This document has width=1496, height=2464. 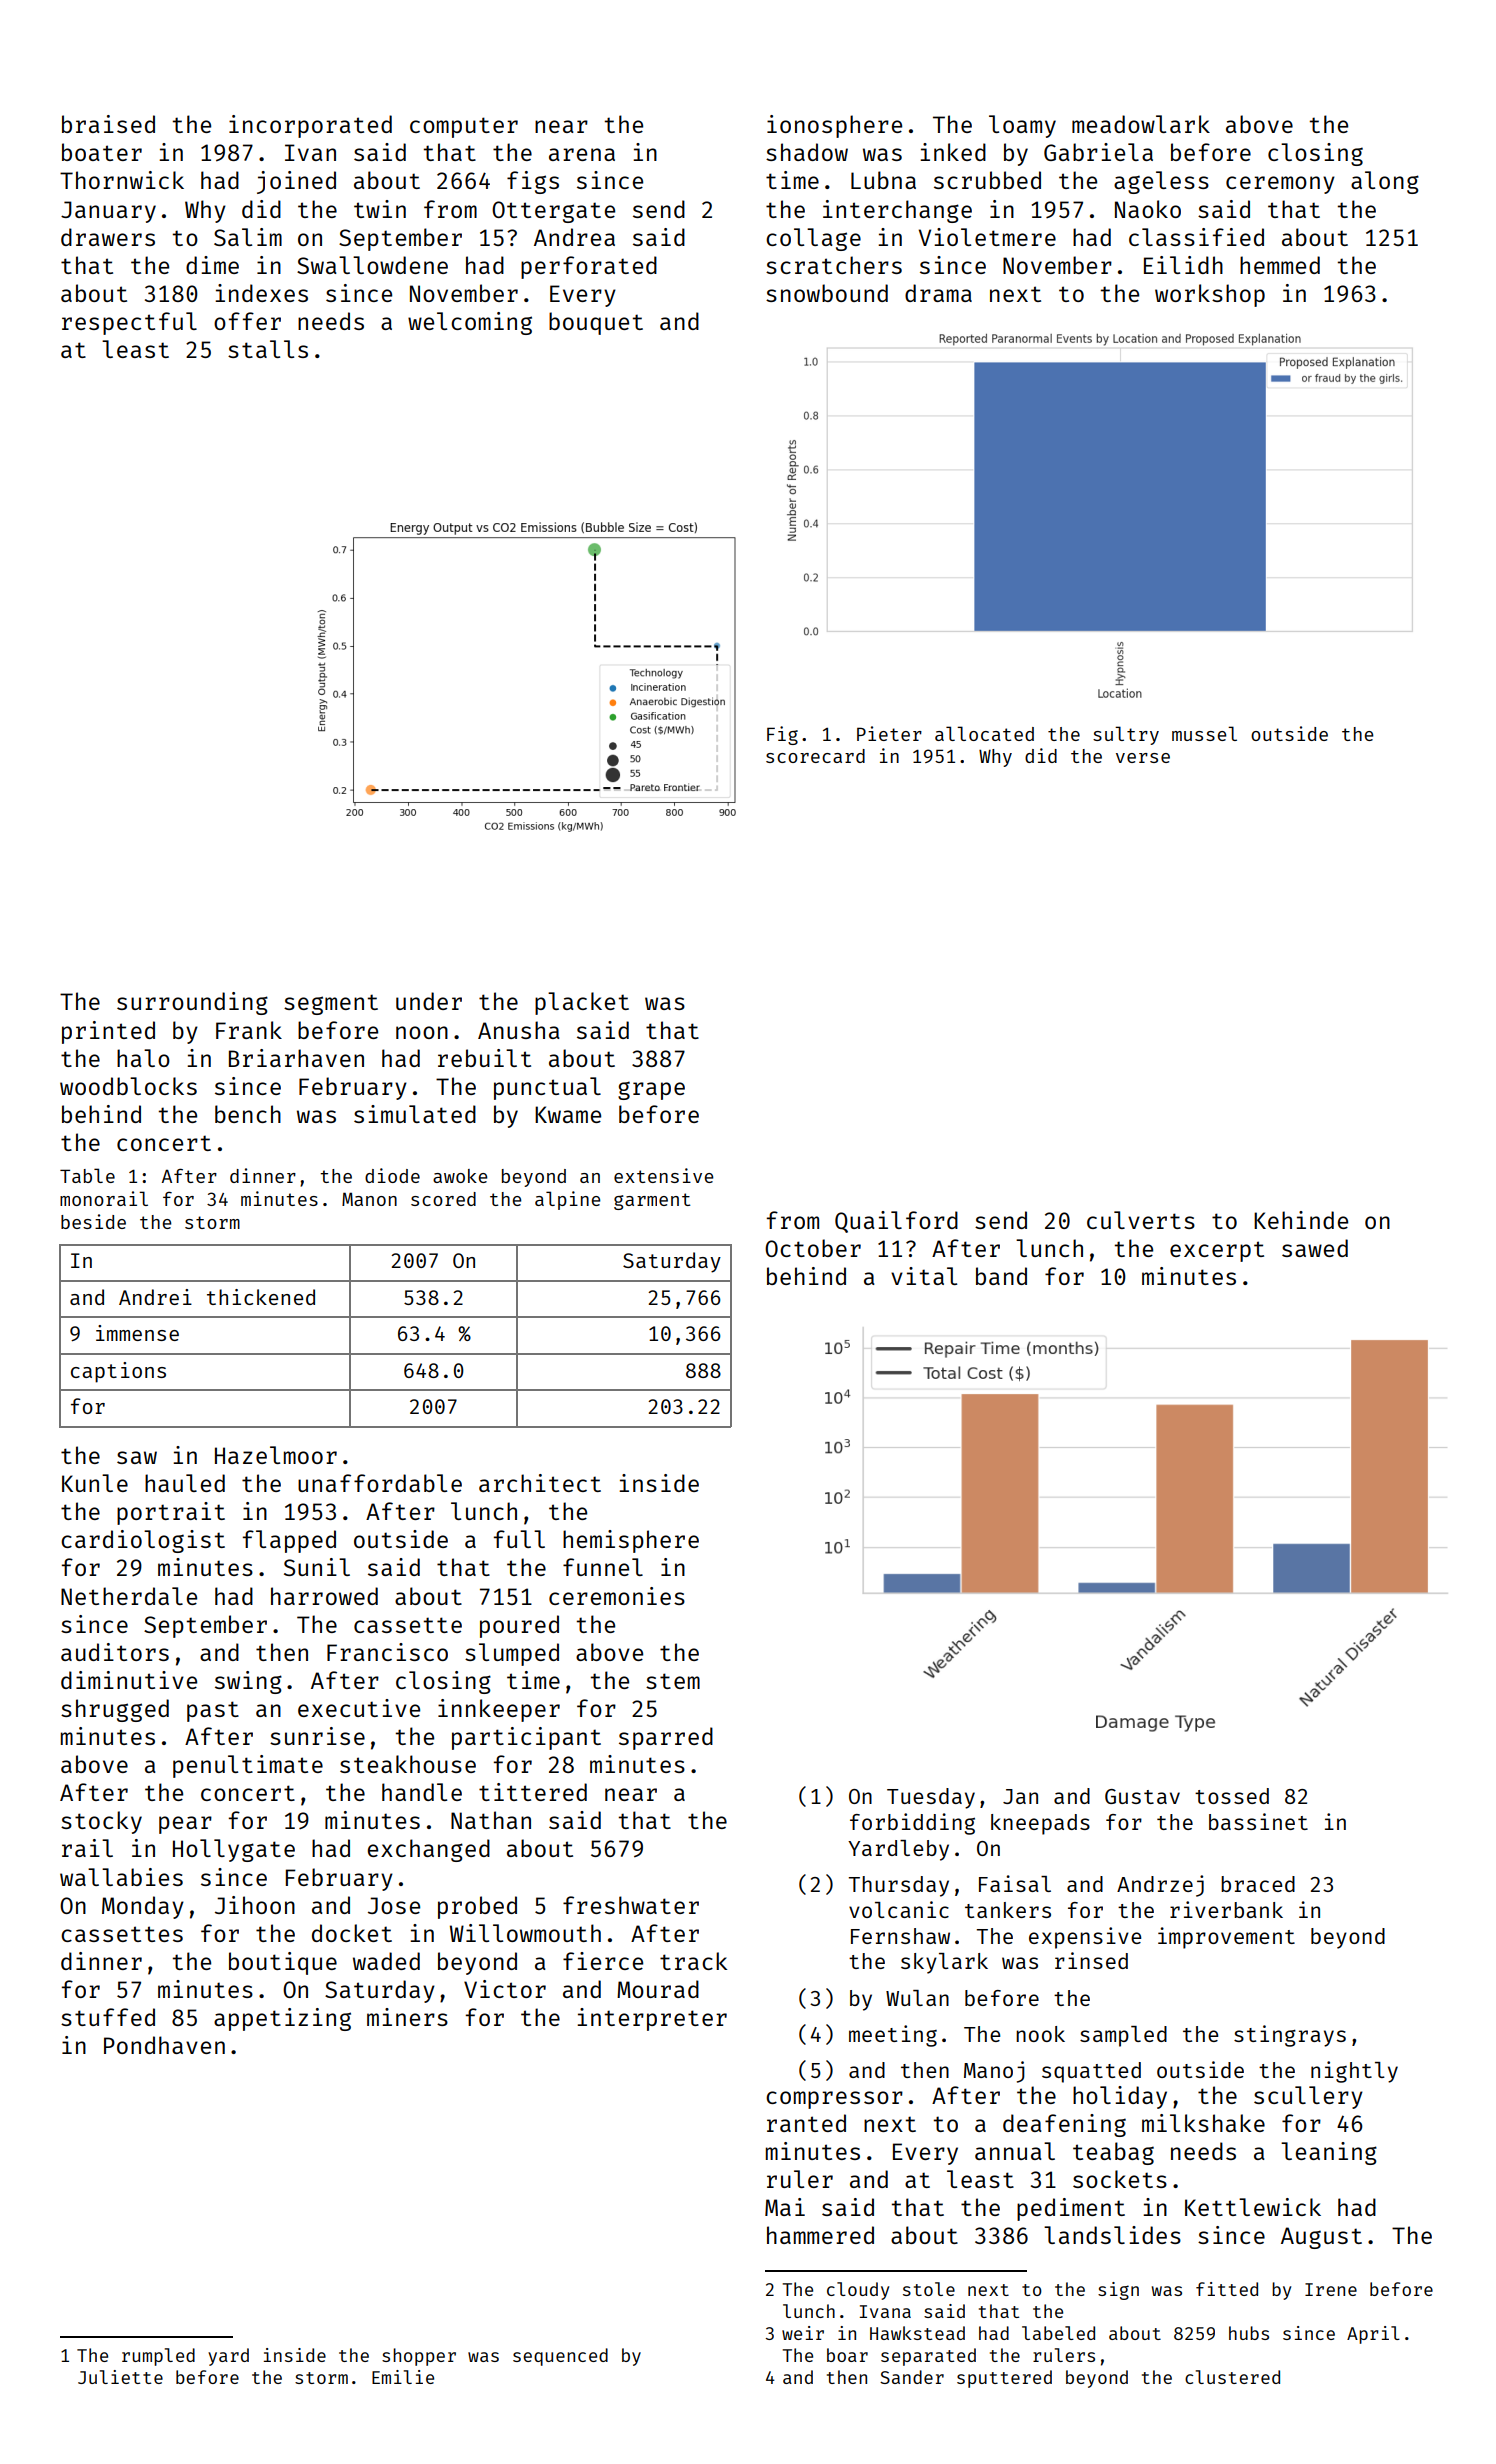 I want to click on Pieter, so click(x=889, y=733).
